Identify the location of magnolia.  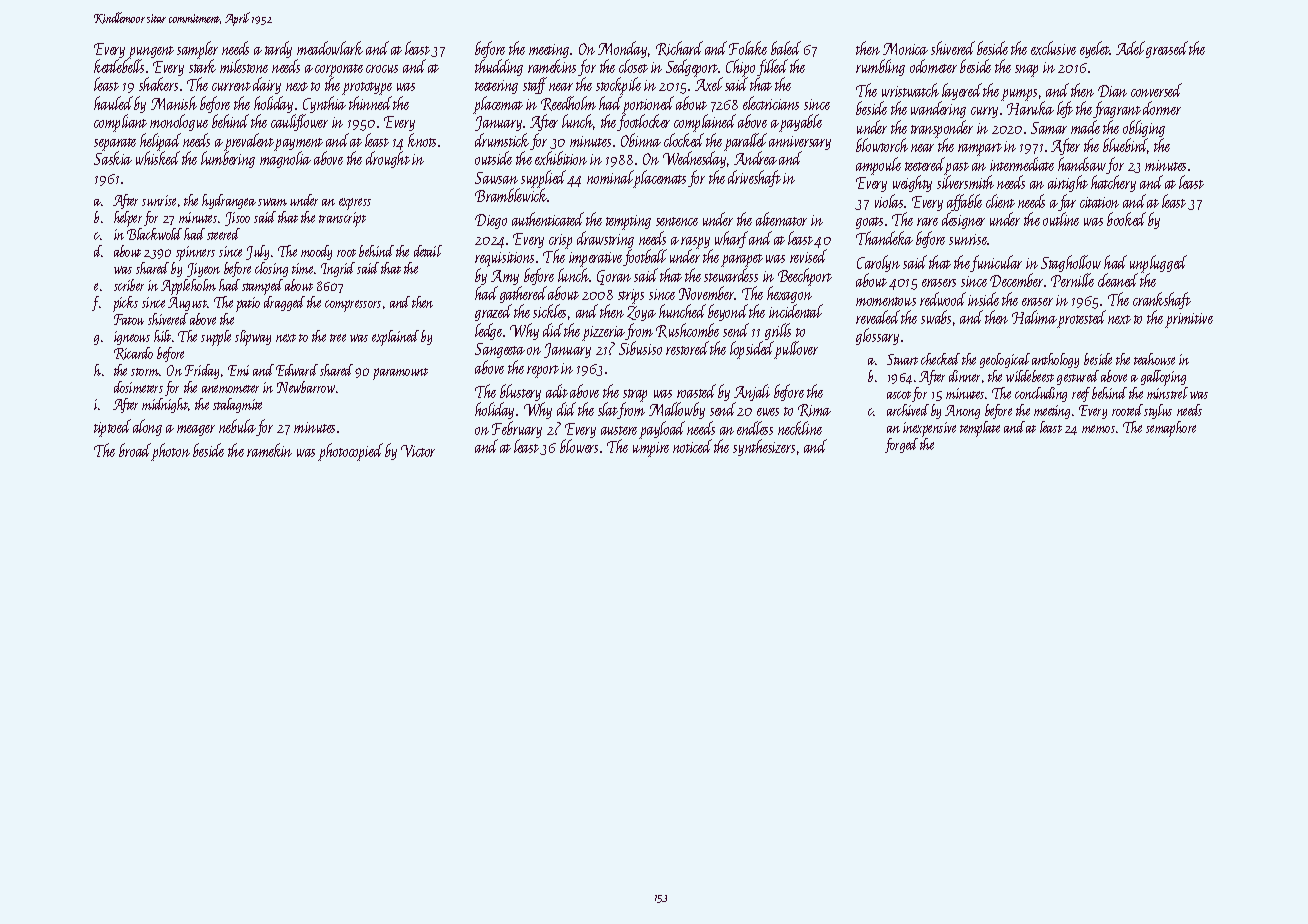
(285, 160).
